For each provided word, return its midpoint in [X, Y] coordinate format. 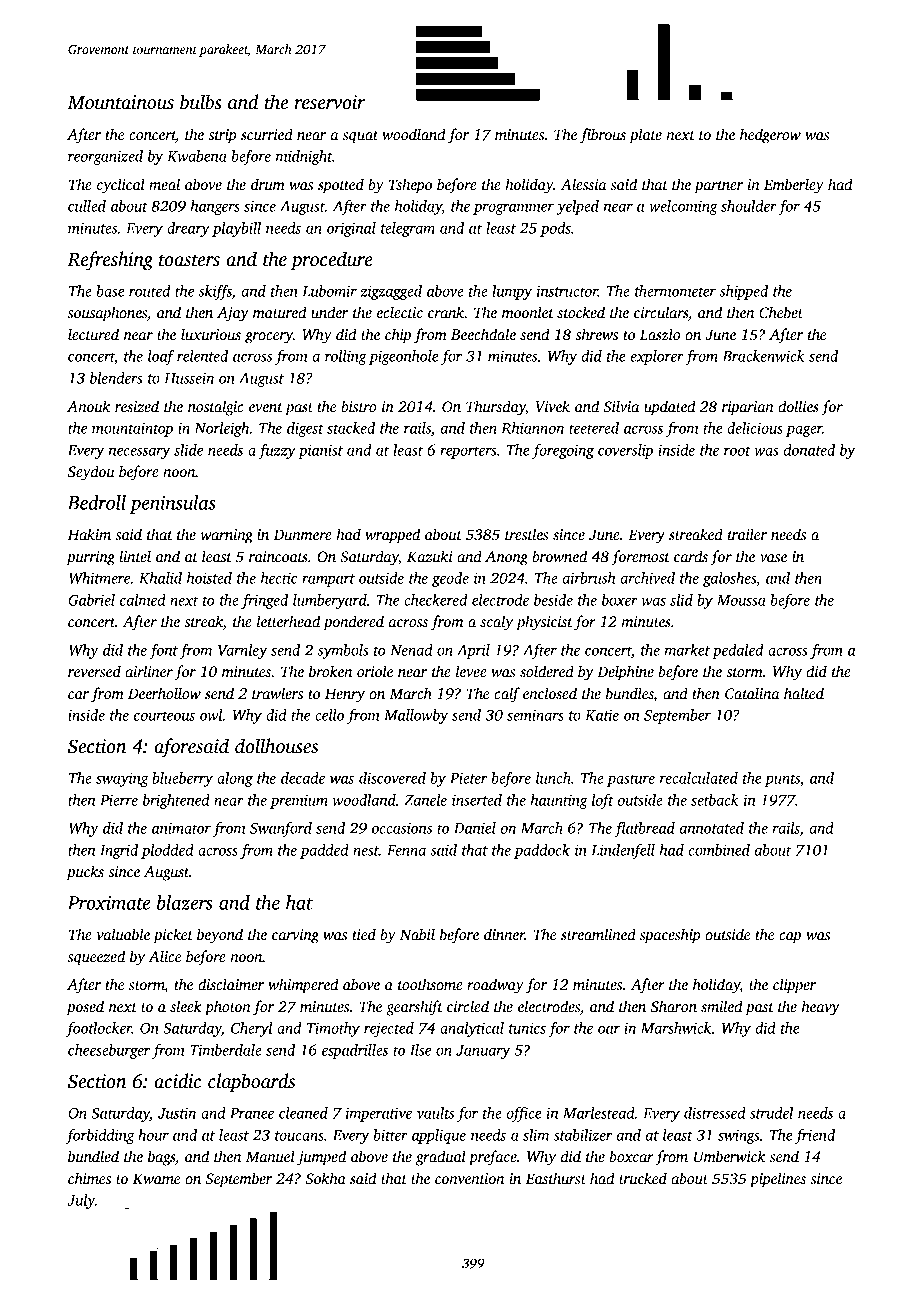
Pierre [119, 800]
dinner [504, 934]
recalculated [699, 778]
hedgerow [770, 136]
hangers [215, 207]
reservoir [330, 102]
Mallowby [416, 716]
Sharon [674, 1006]
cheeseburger [109, 1051]
